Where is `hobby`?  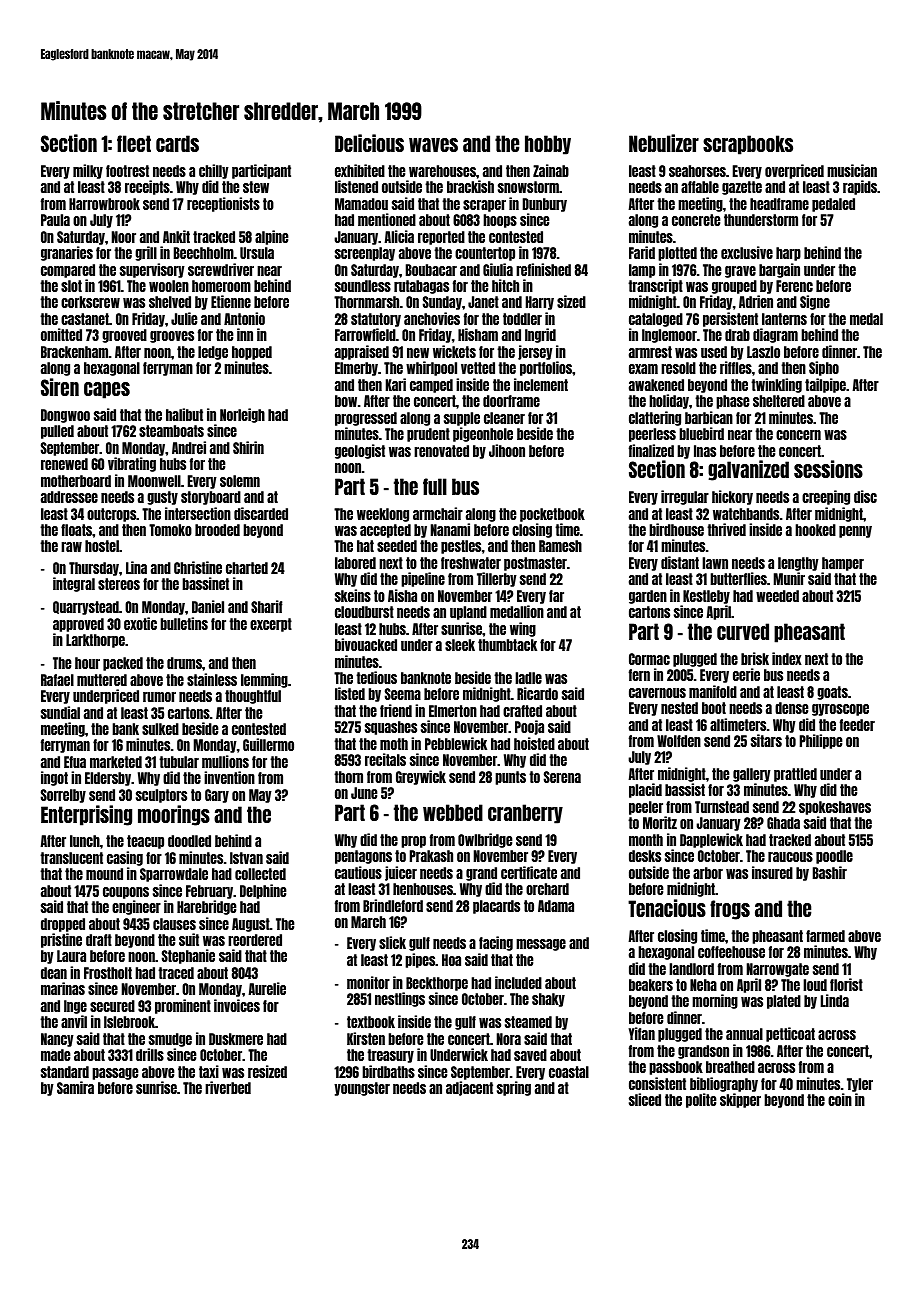
hobby is located at coordinates (548, 145).
